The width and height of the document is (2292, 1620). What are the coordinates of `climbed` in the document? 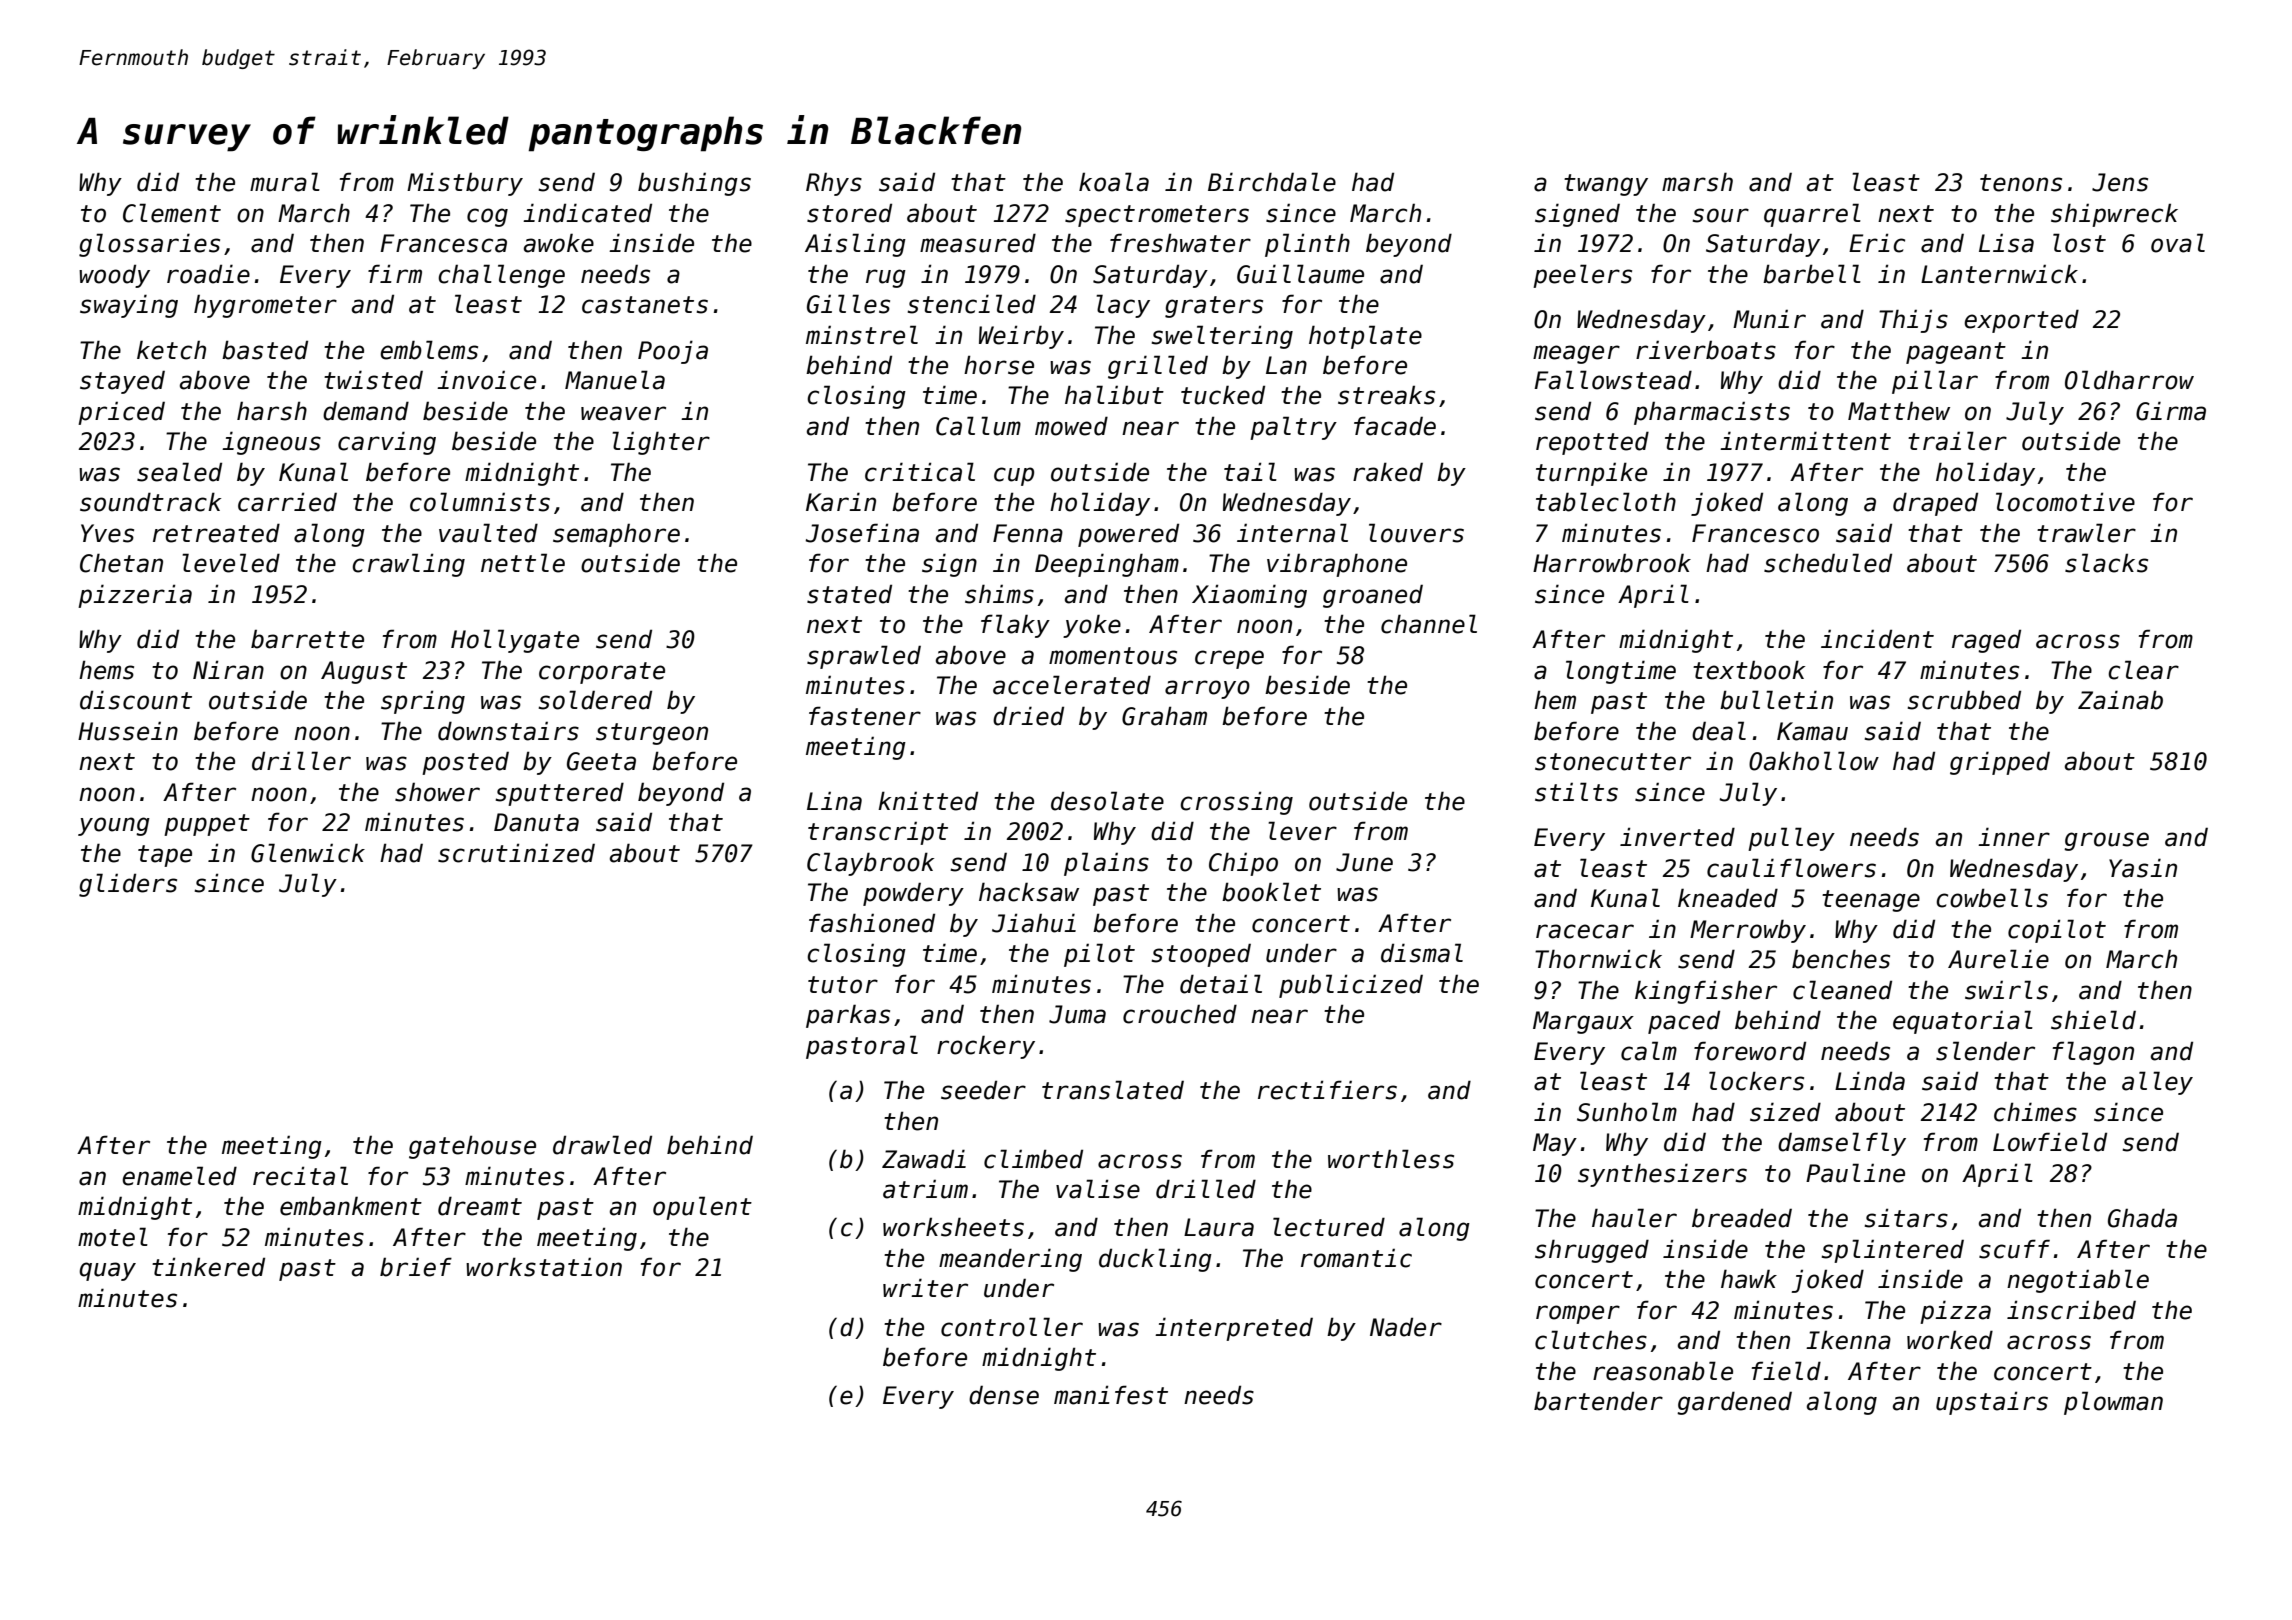 It's located at (1033, 1159).
